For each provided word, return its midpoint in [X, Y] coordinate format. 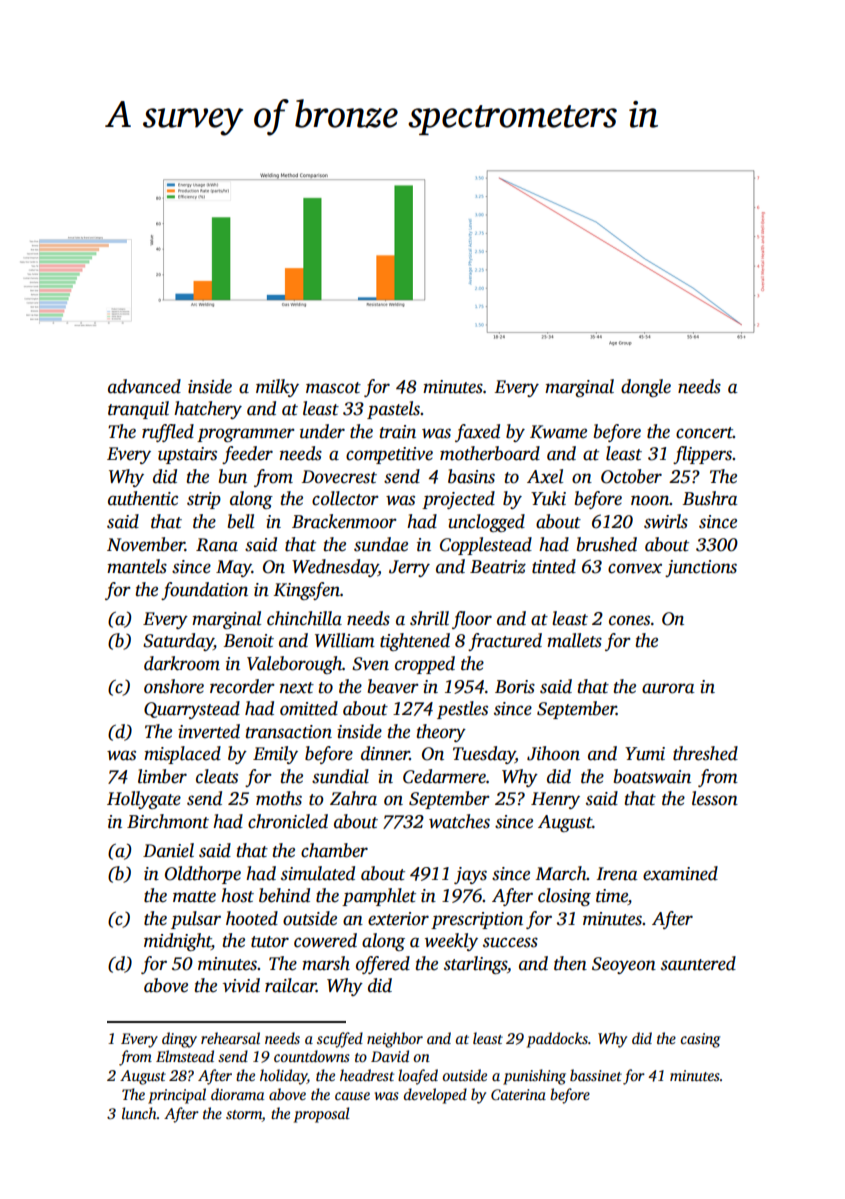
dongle [646, 388]
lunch [139, 1113]
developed [435, 1096]
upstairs [187, 455]
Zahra [353, 798]
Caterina [518, 1094]
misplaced [182, 755]
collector [345, 498]
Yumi [645, 754]
